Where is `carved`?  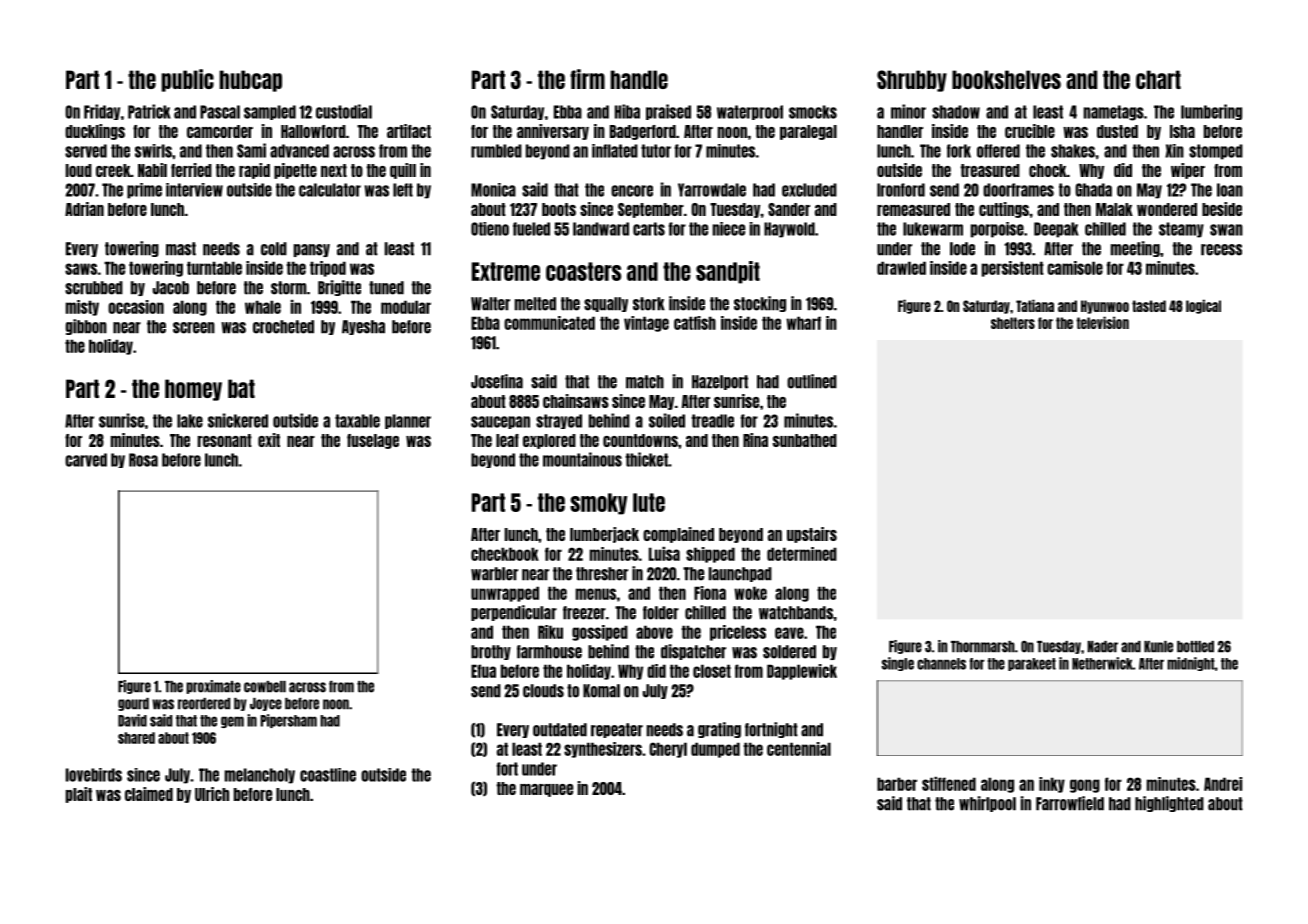 carved is located at coordinates (86, 460).
